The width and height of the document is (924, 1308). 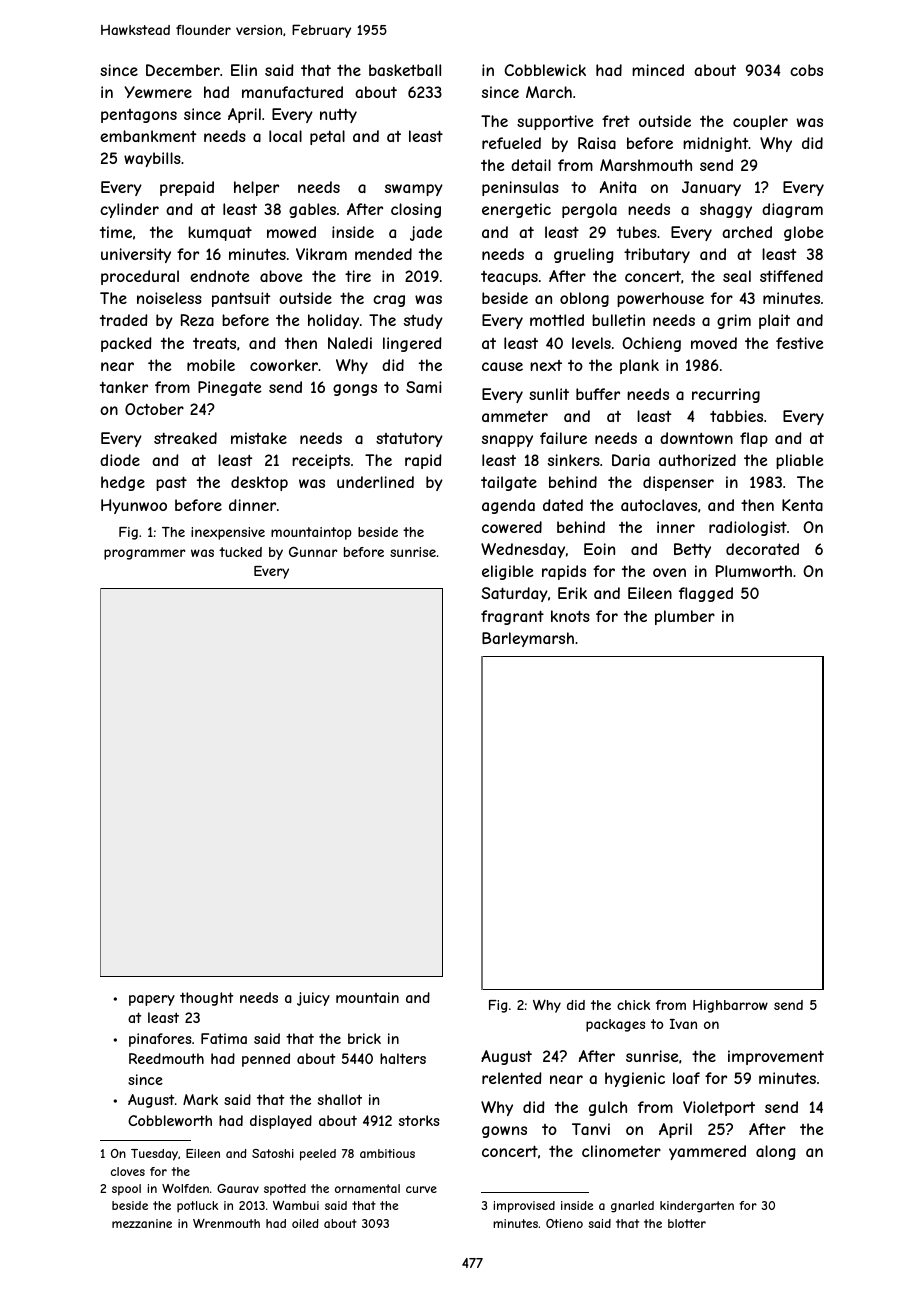 What do you see at coordinates (760, 122) in the document?
I see `coupler` at bounding box center [760, 122].
